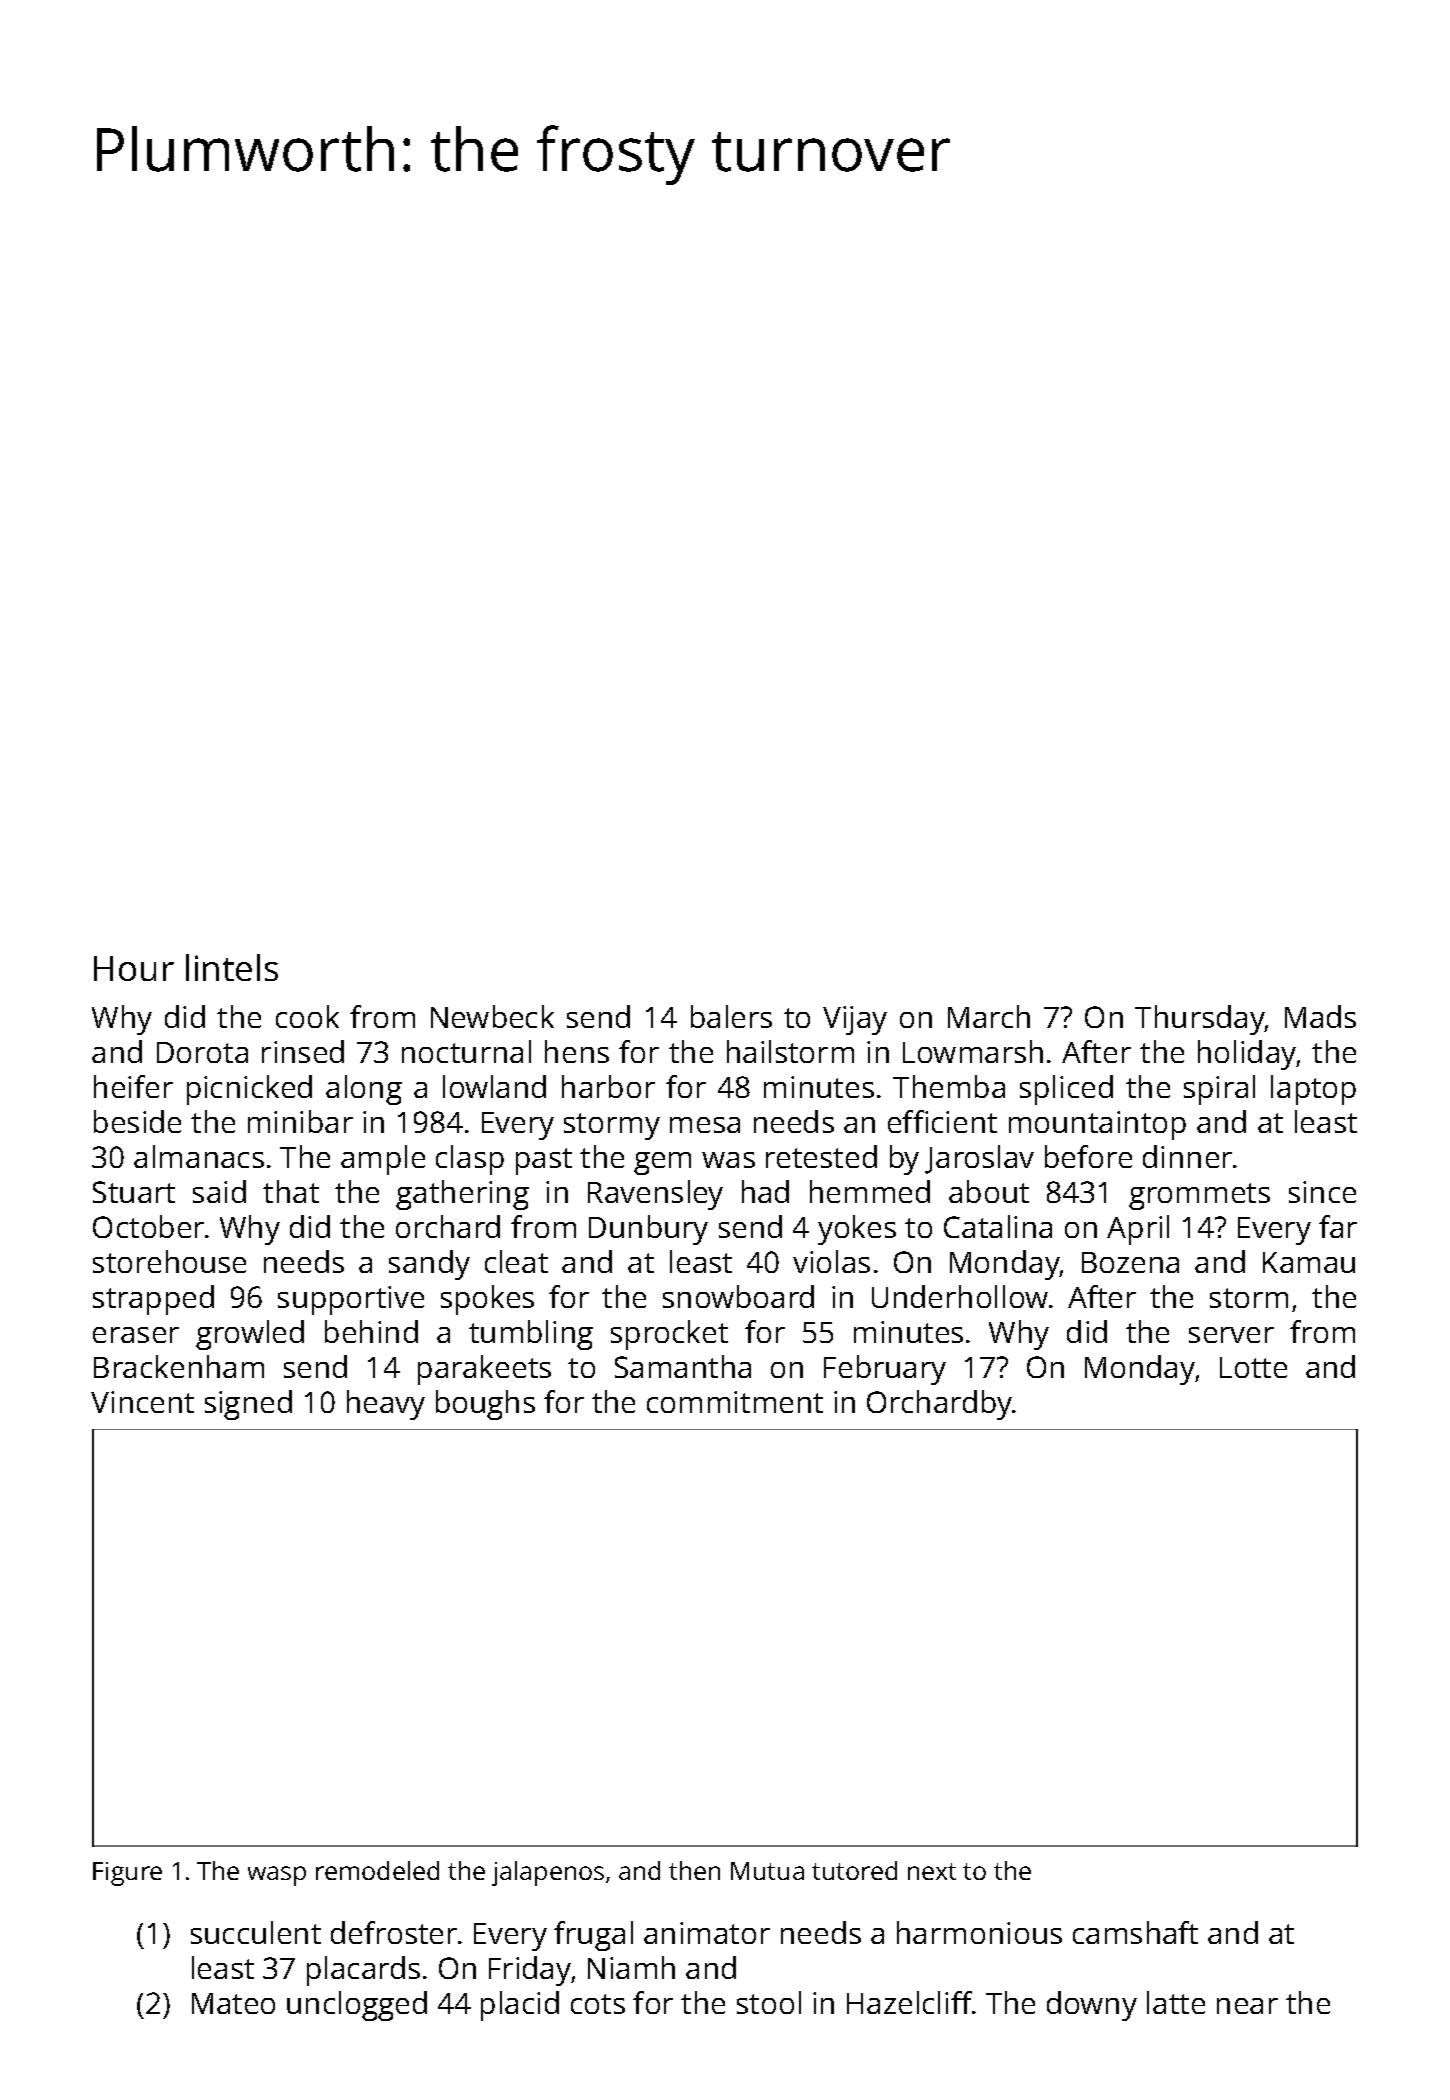  Describe the element at coordinates (694, 1870) in the screenshot. I see `then` at that location.
